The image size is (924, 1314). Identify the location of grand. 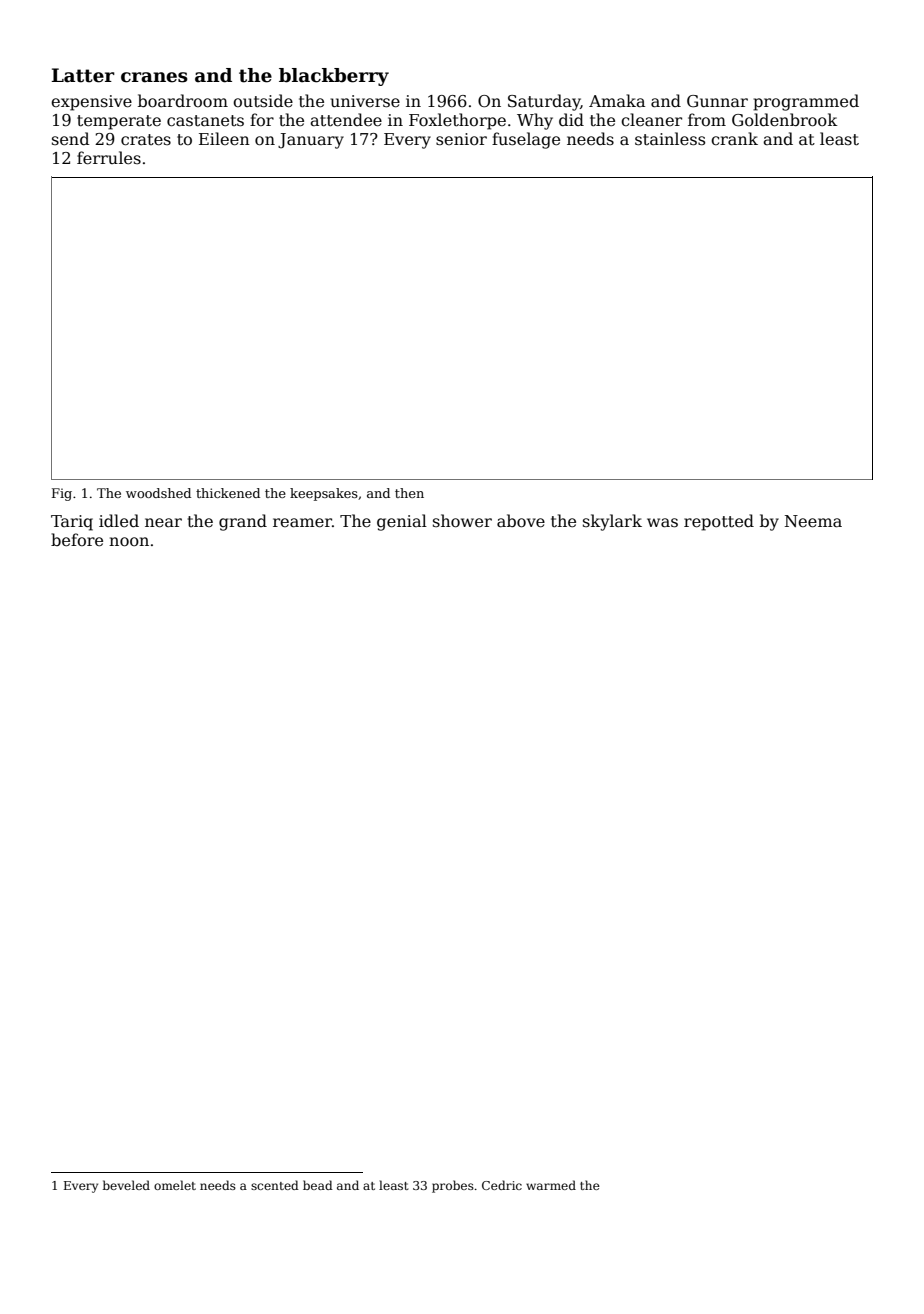
(243, 522).
